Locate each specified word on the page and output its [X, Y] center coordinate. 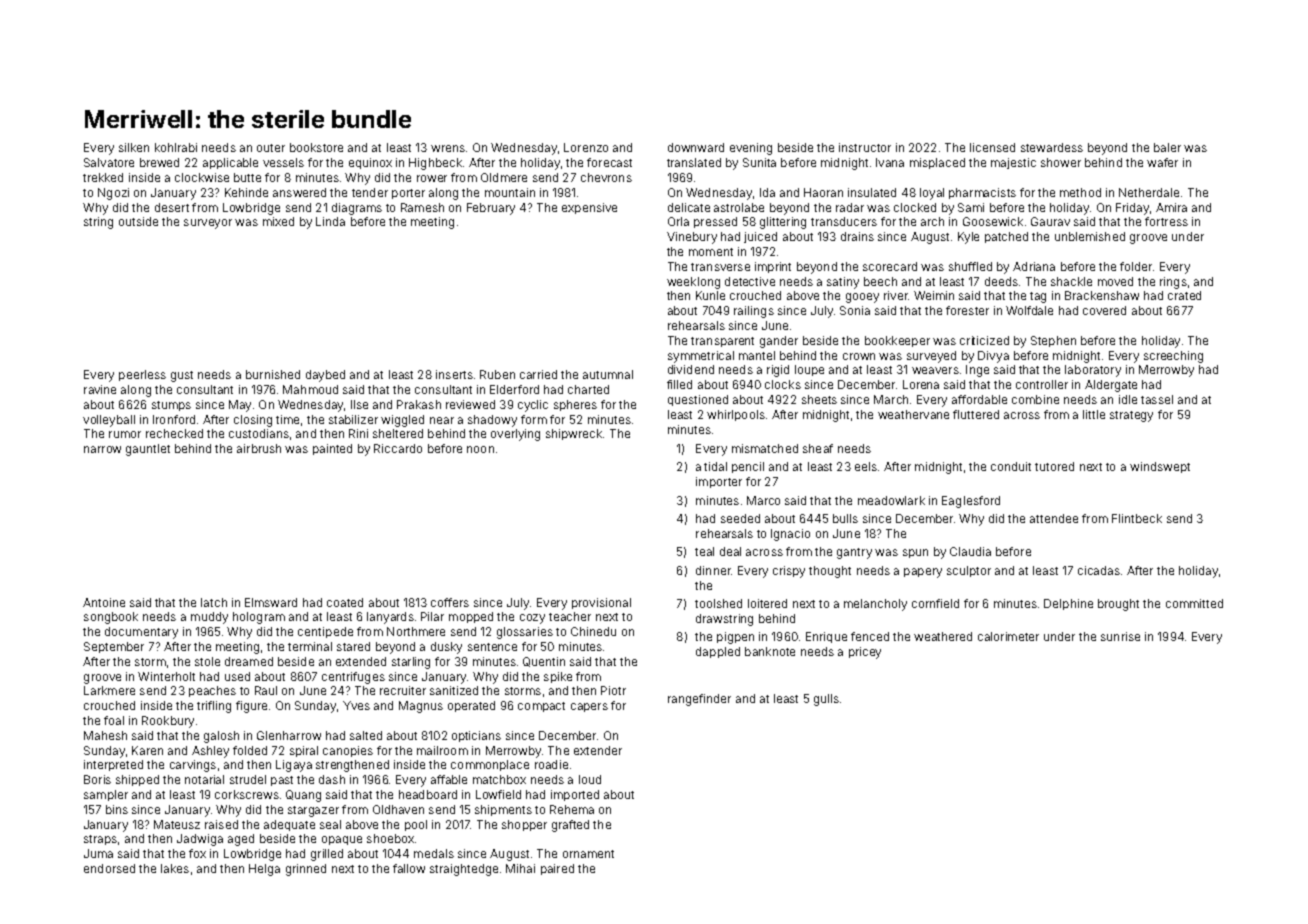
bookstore [316, 147]
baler [1167, 147]
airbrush [259, 448]
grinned [306, 870]
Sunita [759, 162]
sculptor [969, 571]
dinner [713, 570]
